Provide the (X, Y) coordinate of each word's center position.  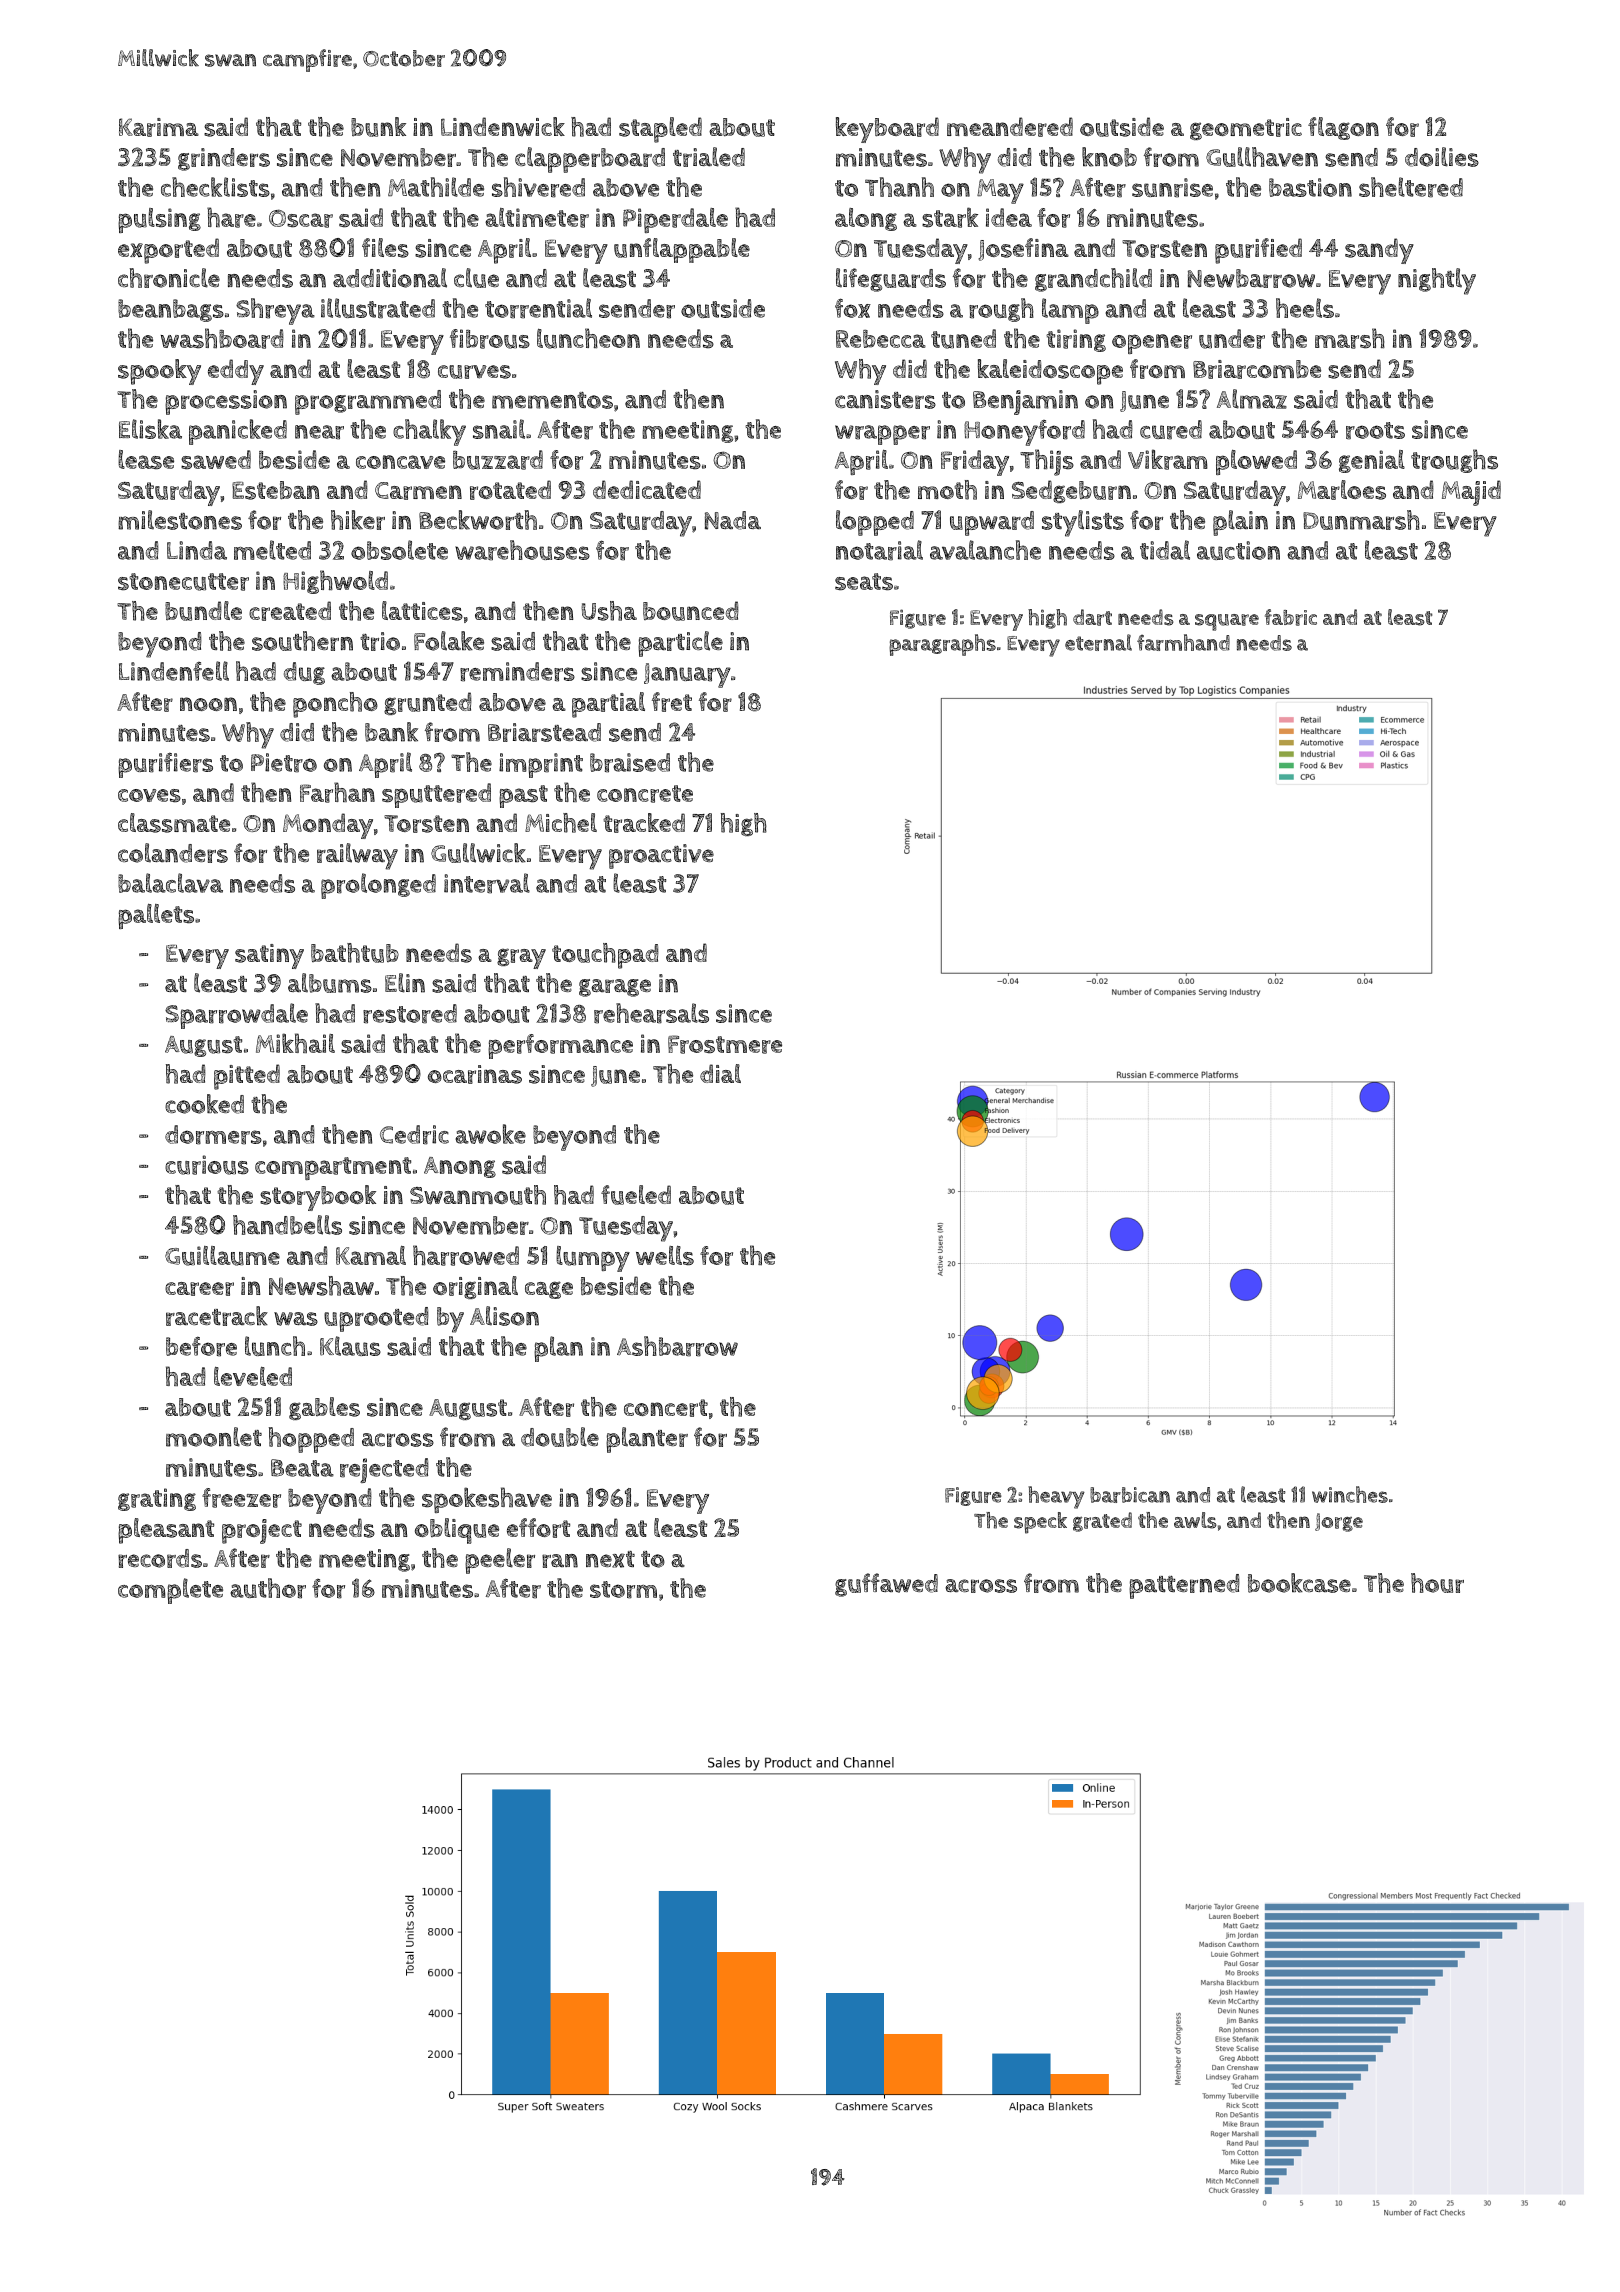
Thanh (899, 187)
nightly (1437, 281)
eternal (1098, 642)
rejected (384, 1470)
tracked (644, 823)
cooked (204, 1104)
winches (1350, 1494)
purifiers (165, 765)
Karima (159, 127)
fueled (636, 1195)
